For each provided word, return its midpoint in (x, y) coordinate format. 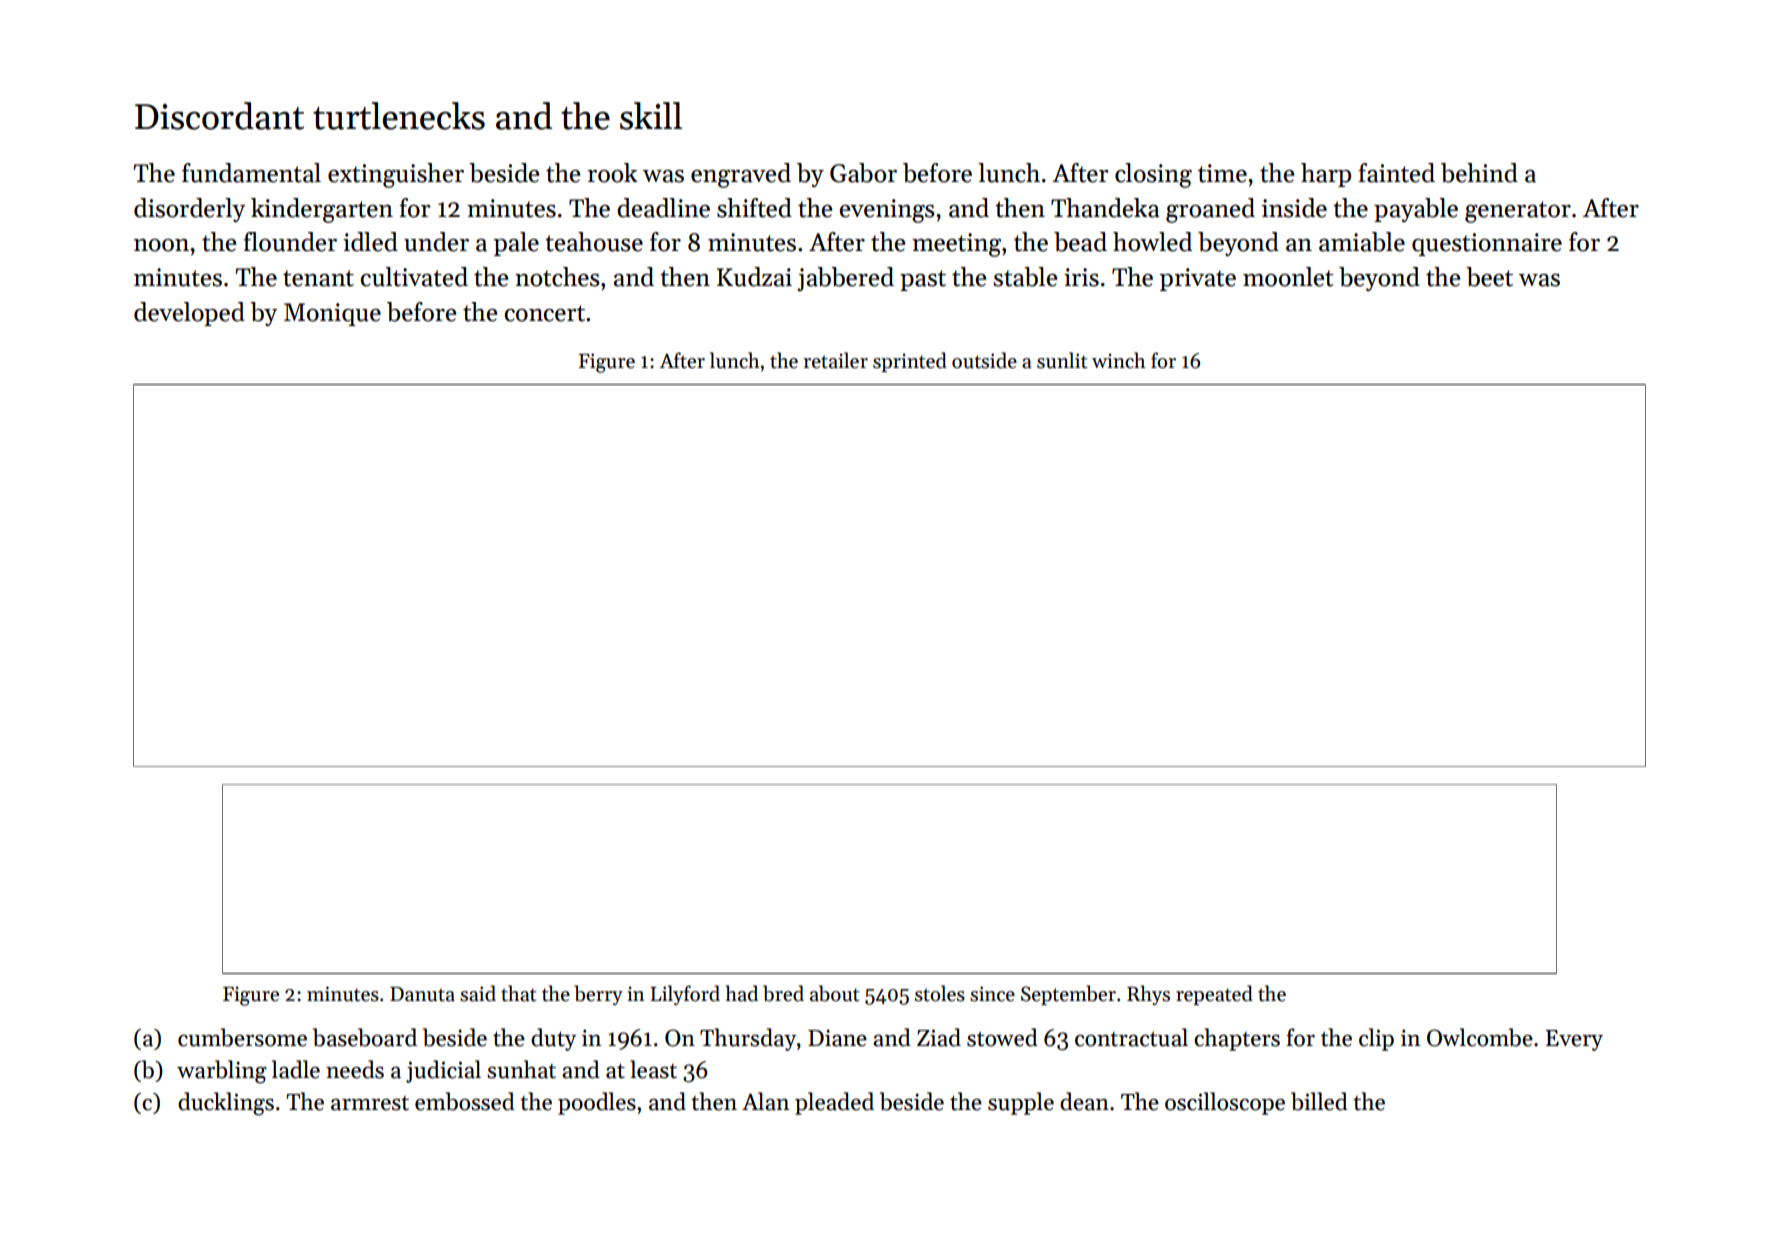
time (1222, 173)
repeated (1214, 995)
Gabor (863, 173)
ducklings (226, 1104)
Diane (837, 1038)
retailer (835, 360)
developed (189, 314)
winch (1119, 360)
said (478, 993)
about (834, 993)
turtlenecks (399, 116)
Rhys (1148, 995)
